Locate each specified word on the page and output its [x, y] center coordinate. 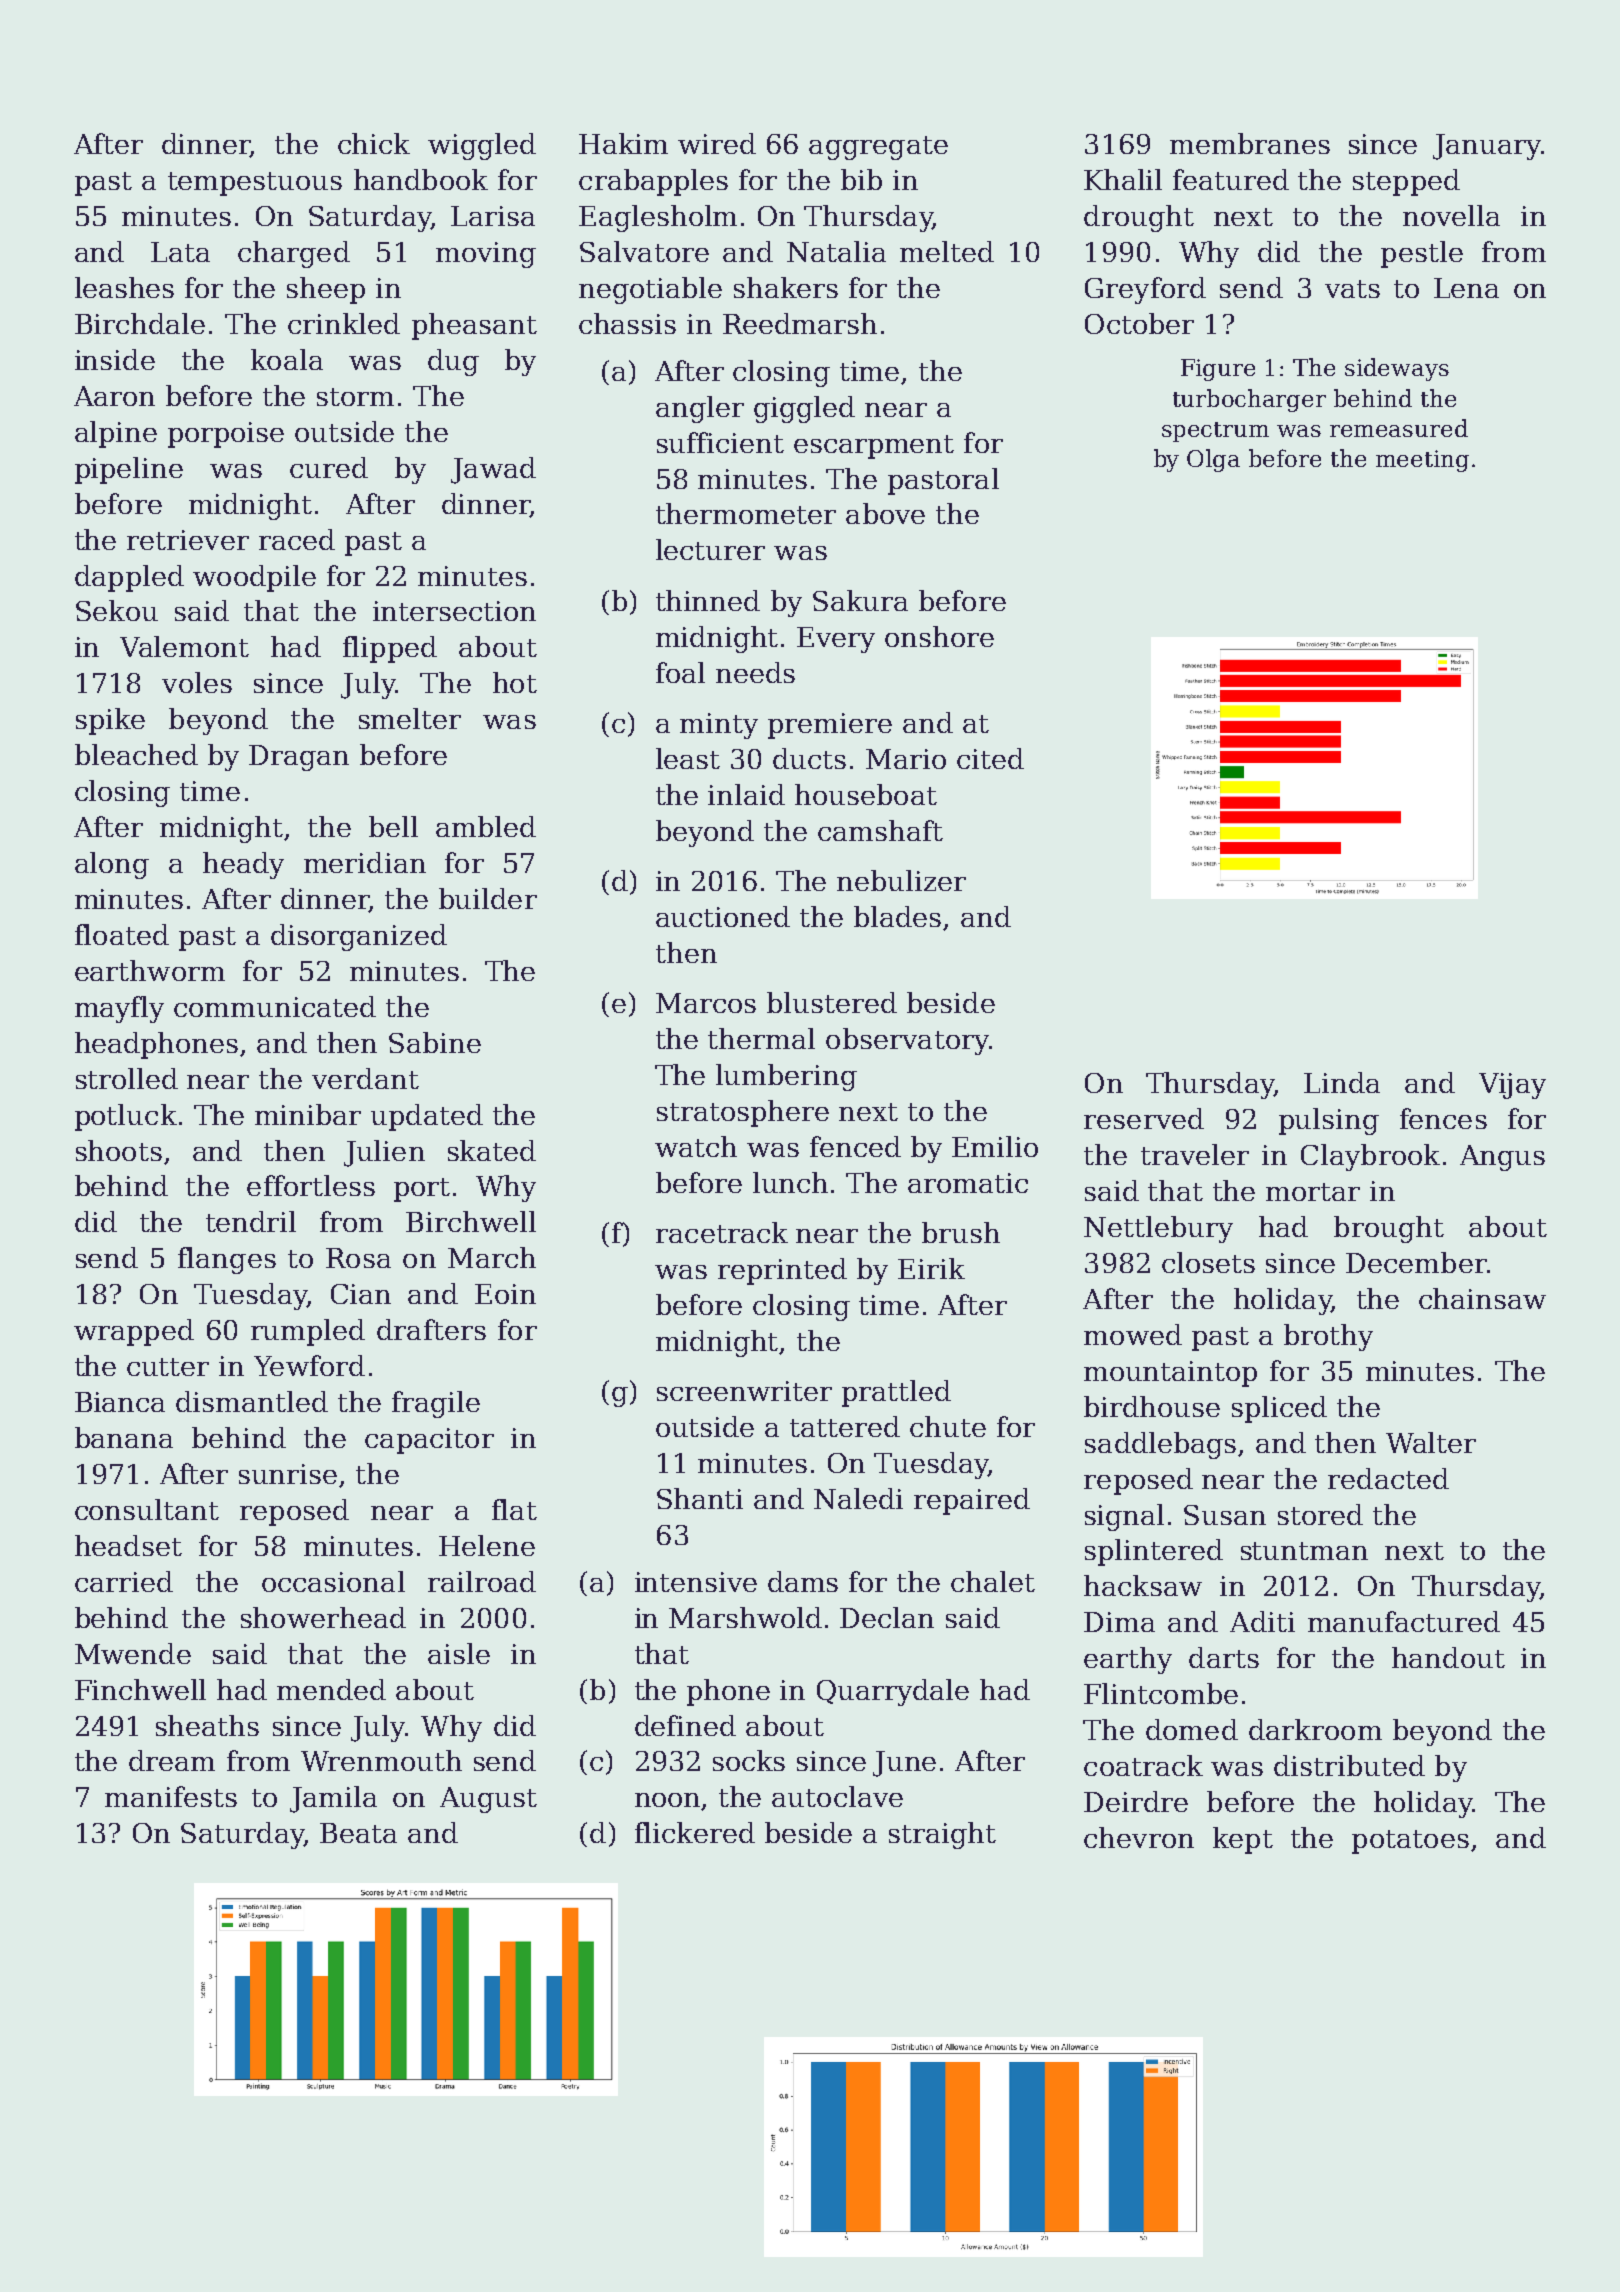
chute [948, 1426]
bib [861, 179]
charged [294, 254]
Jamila [333, 1799]
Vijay [1512, 1086]
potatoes [1410, 1842]
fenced [855, 1146]
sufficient [720, 442]
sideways [1397, 369]
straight [942, 1835]
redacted [1388, 1478]
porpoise [226, 435]
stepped [1406, 182]
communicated [275, 1006]
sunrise [288, 1474]
